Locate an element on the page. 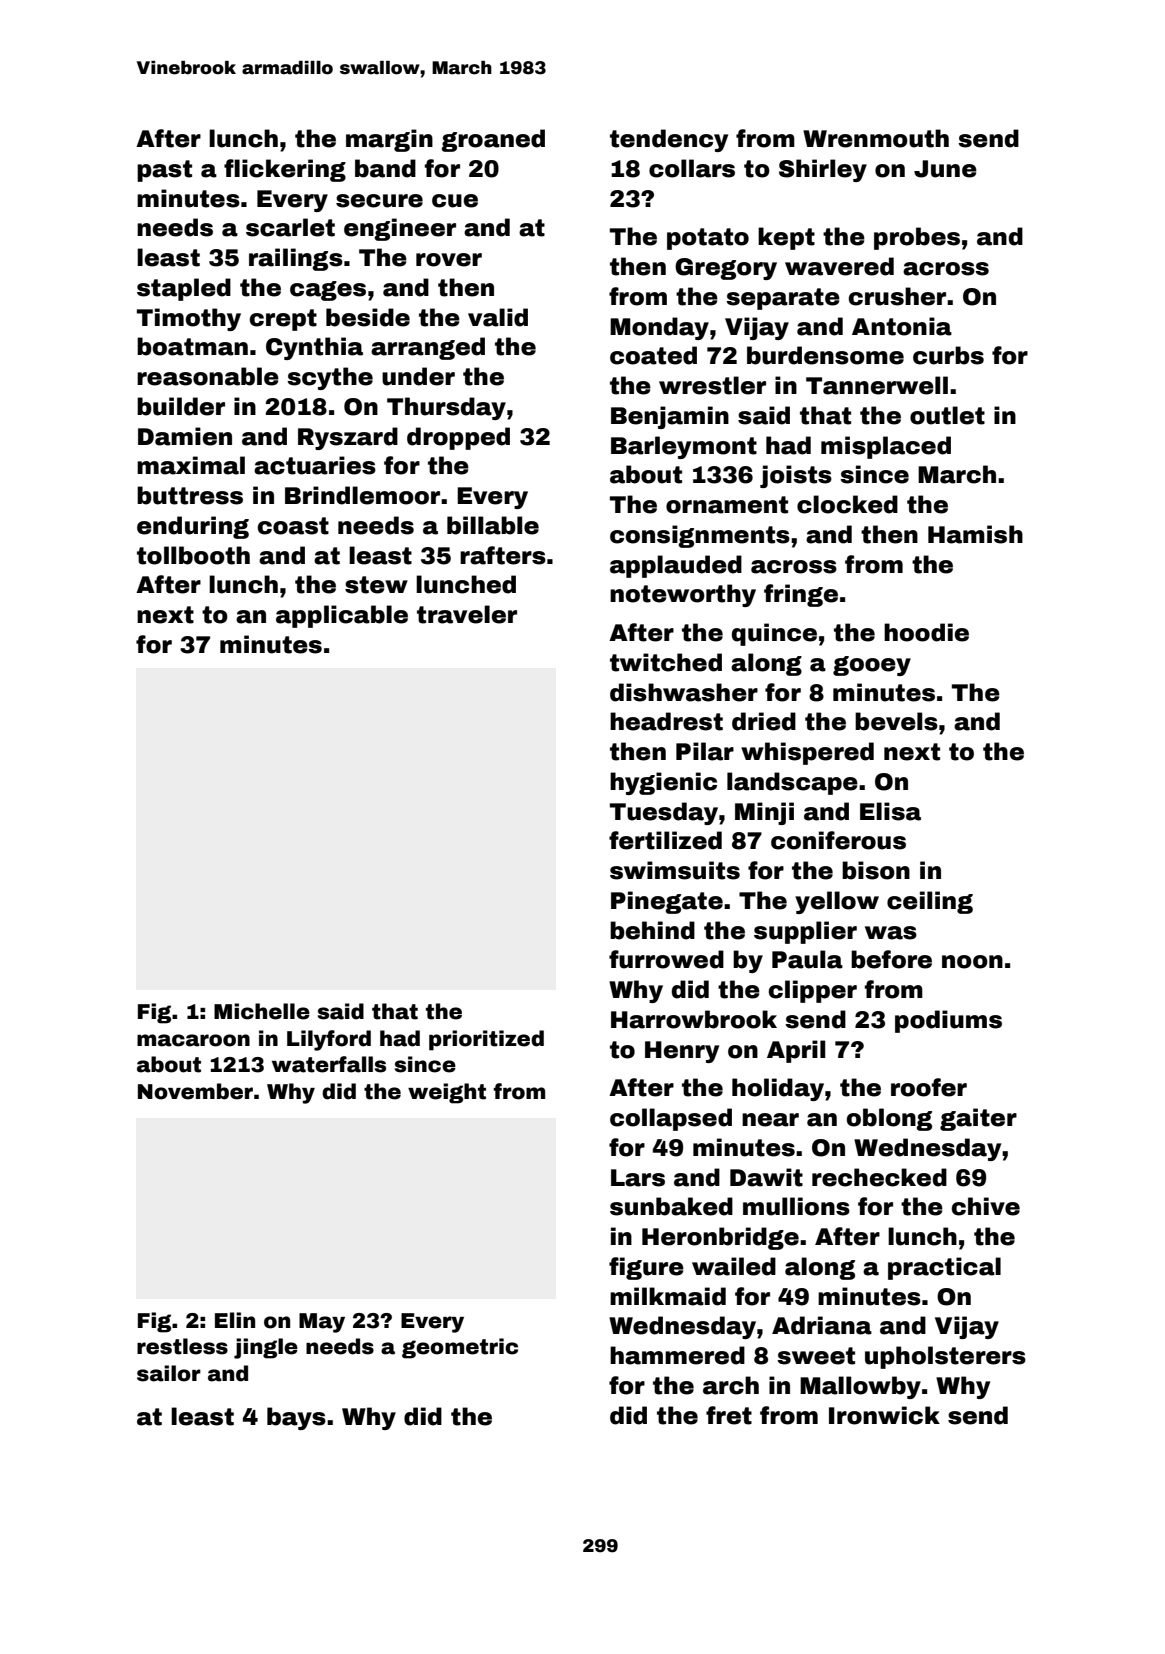 This image has height=1654, width=1165. bays is located at coordinates (296, 1418).
